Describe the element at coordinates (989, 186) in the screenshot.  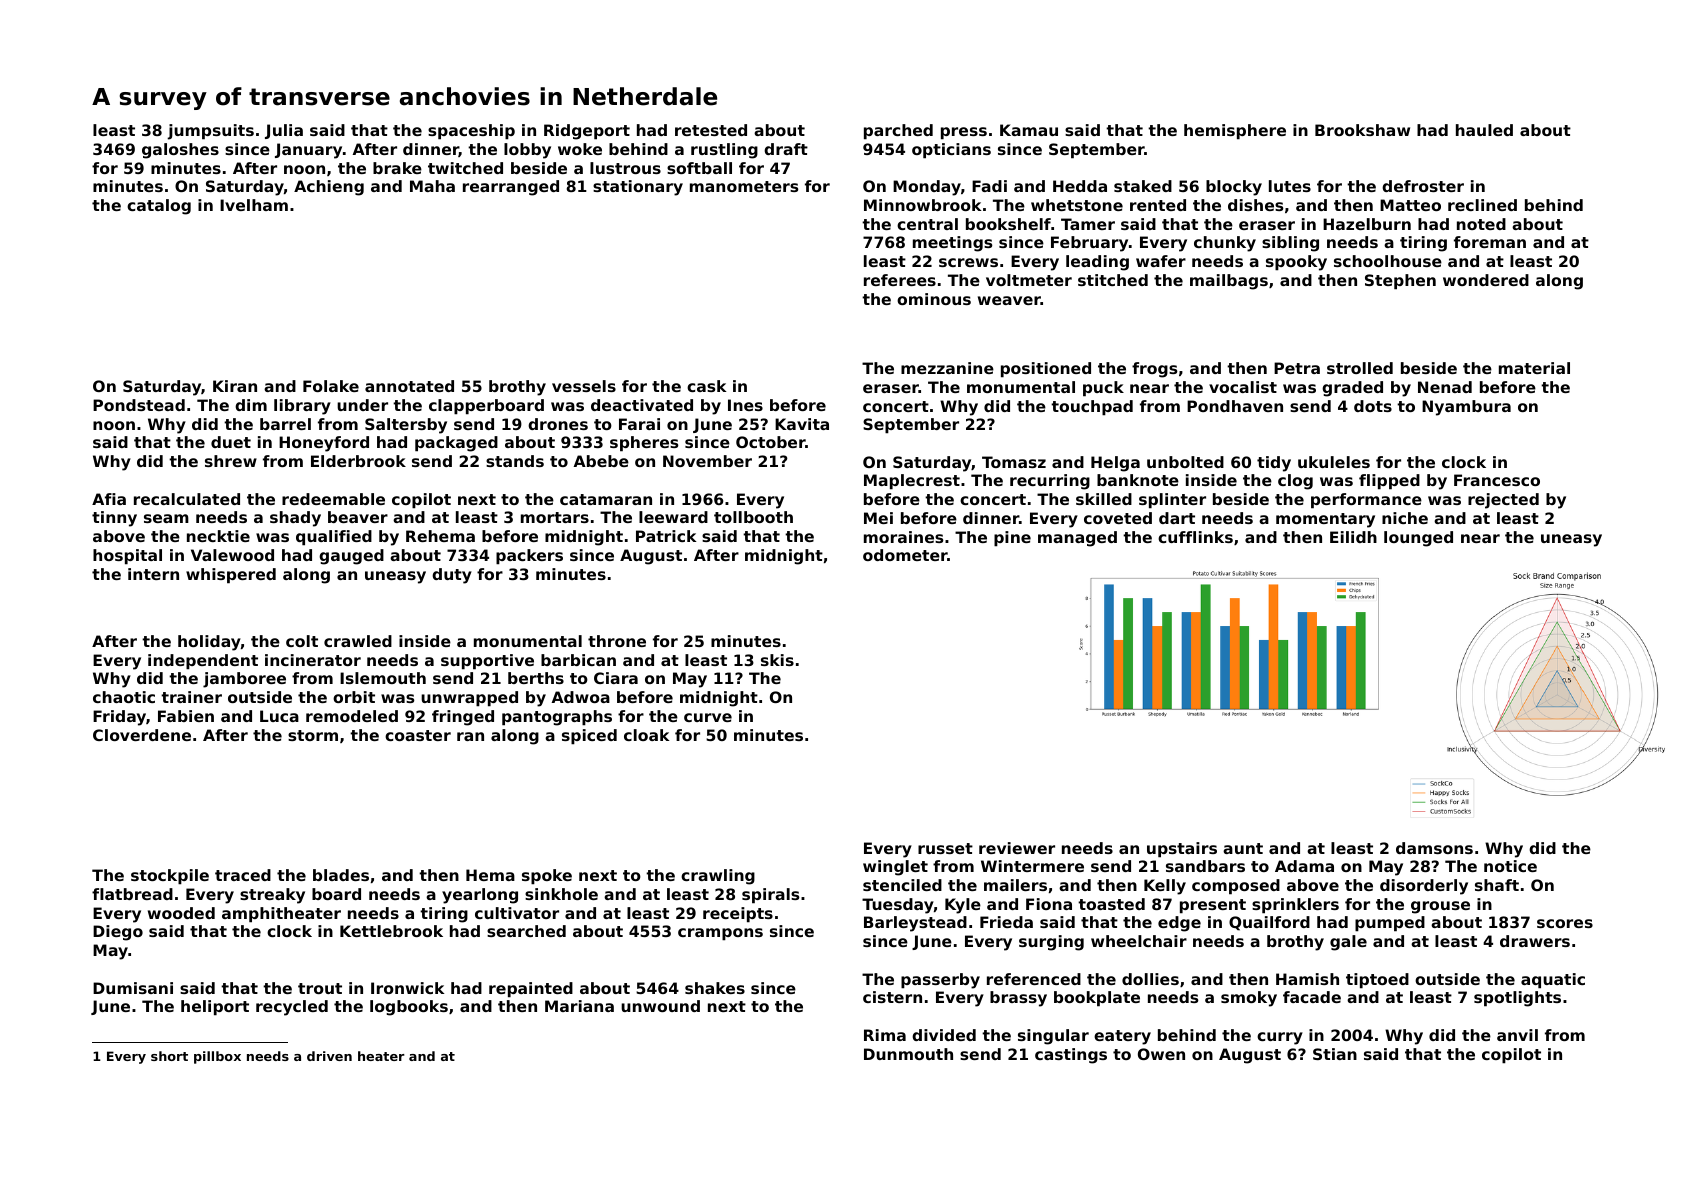
I see `Fadi` at that location.
